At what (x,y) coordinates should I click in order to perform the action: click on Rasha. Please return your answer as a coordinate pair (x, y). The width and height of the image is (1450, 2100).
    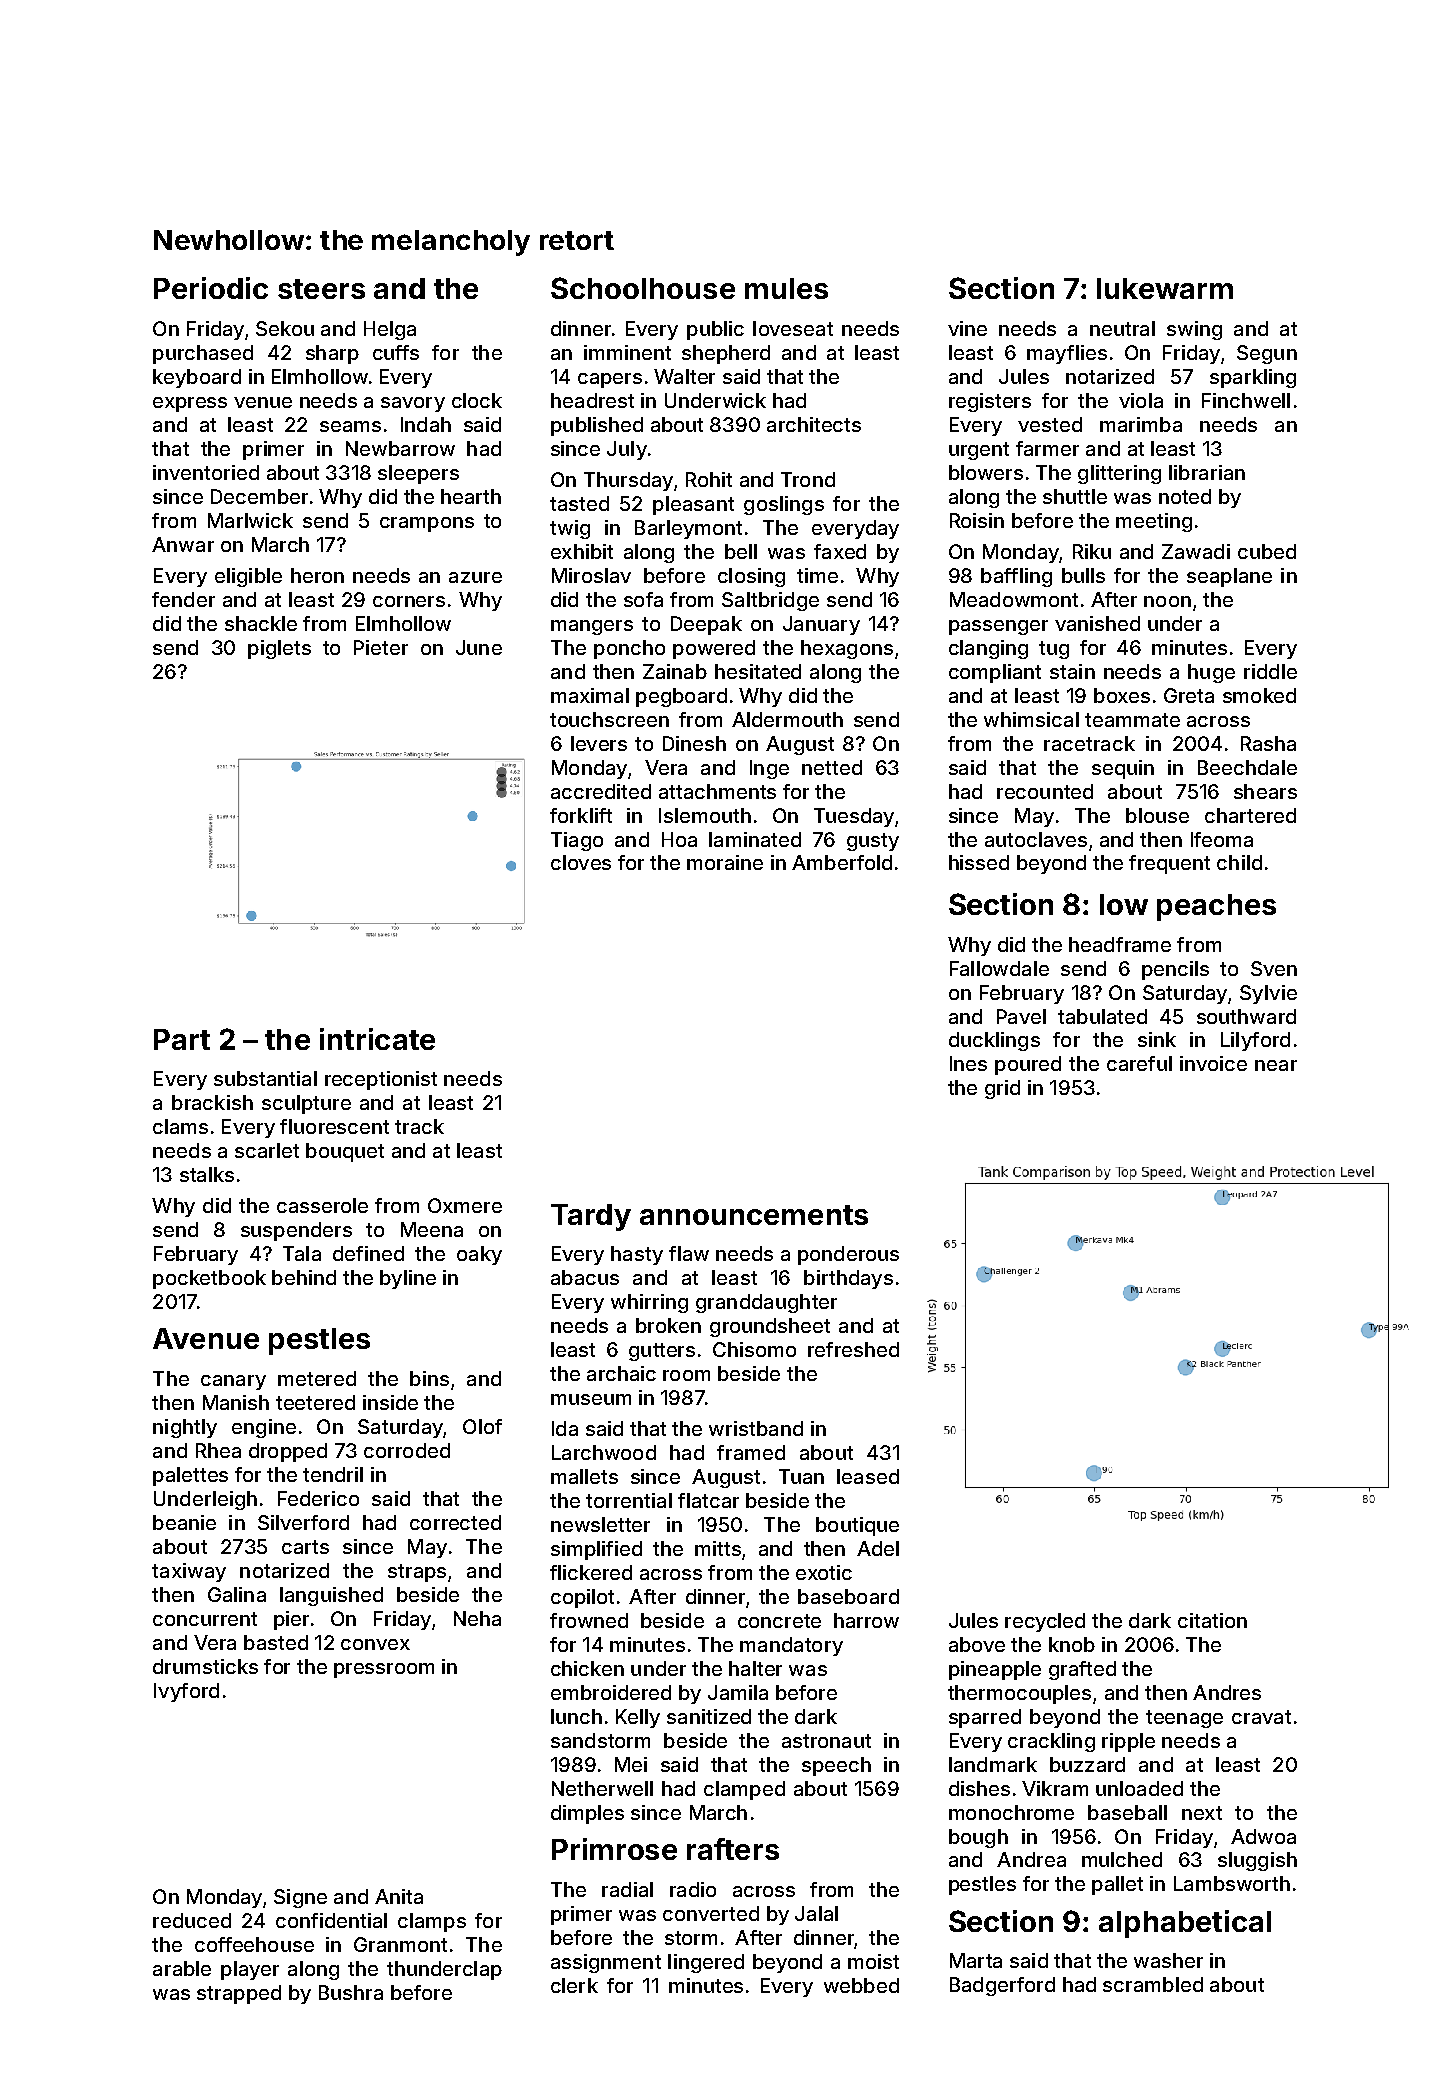
    Looking at the image, I should click on (1268, 743).
